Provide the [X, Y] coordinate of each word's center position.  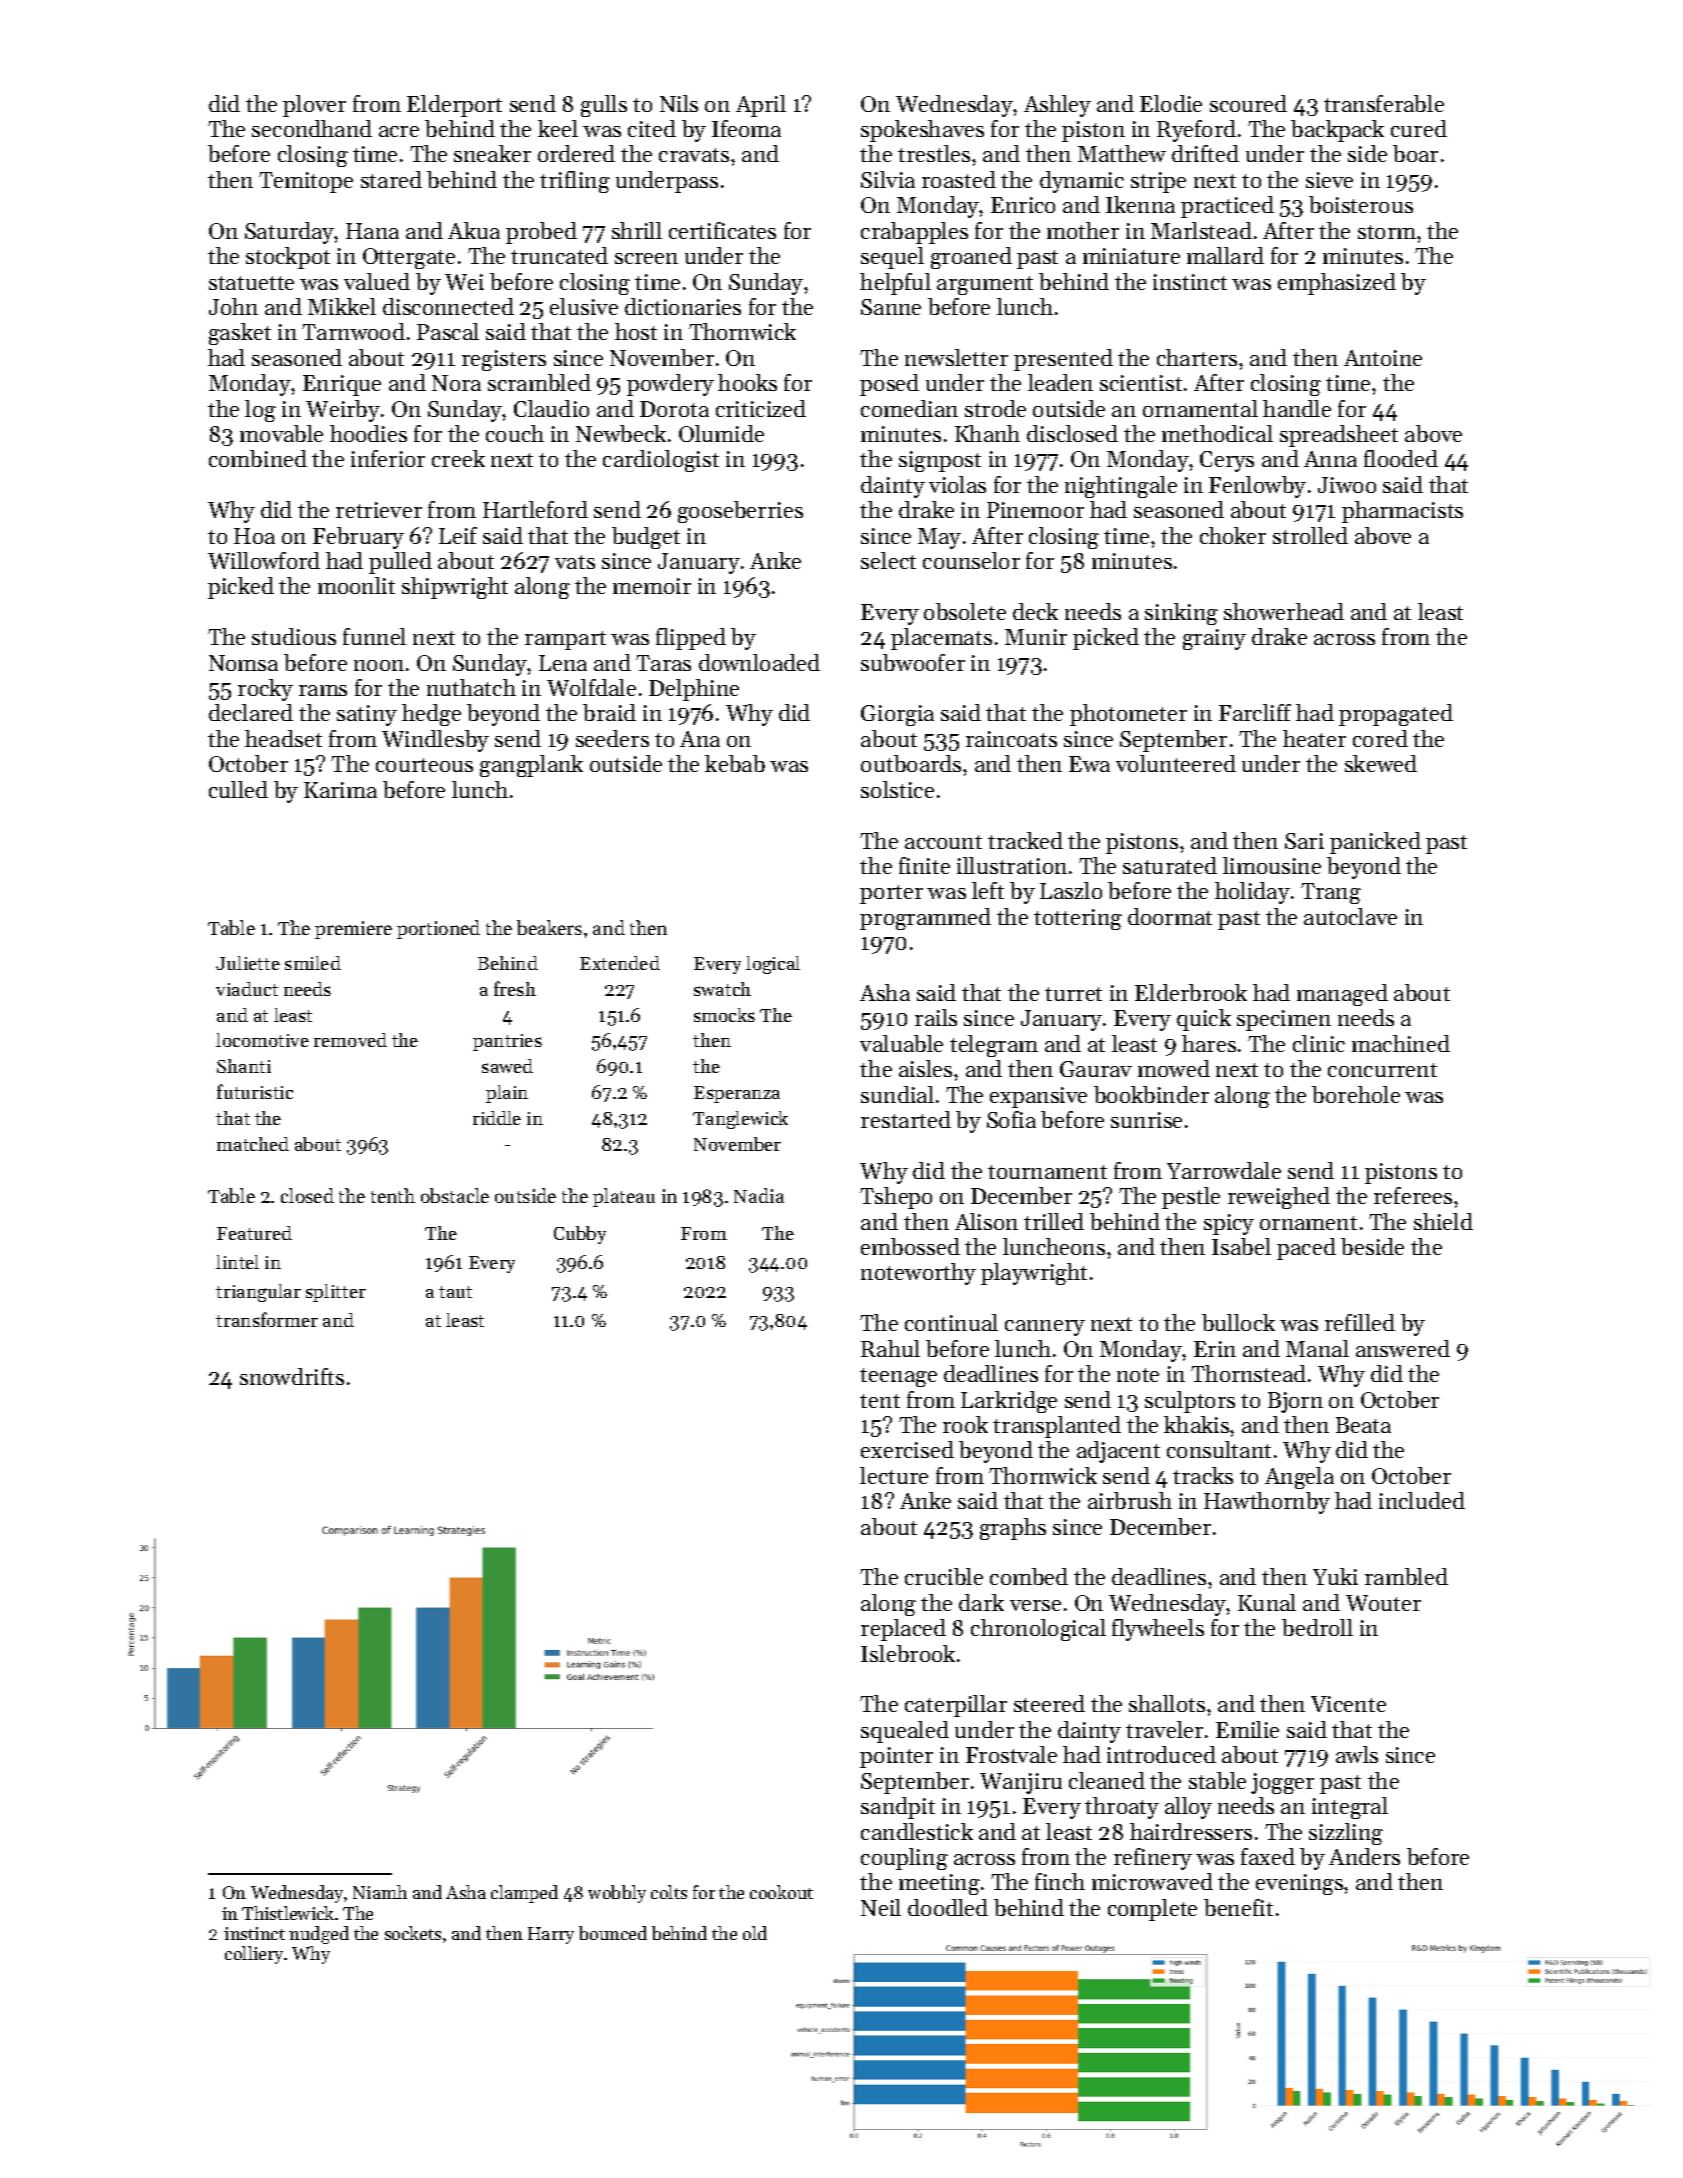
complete [1152, 1910]
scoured [1248, 103]
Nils [679, 103]
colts [669, 1892]
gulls [604, 106]
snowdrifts [292, 1376]
